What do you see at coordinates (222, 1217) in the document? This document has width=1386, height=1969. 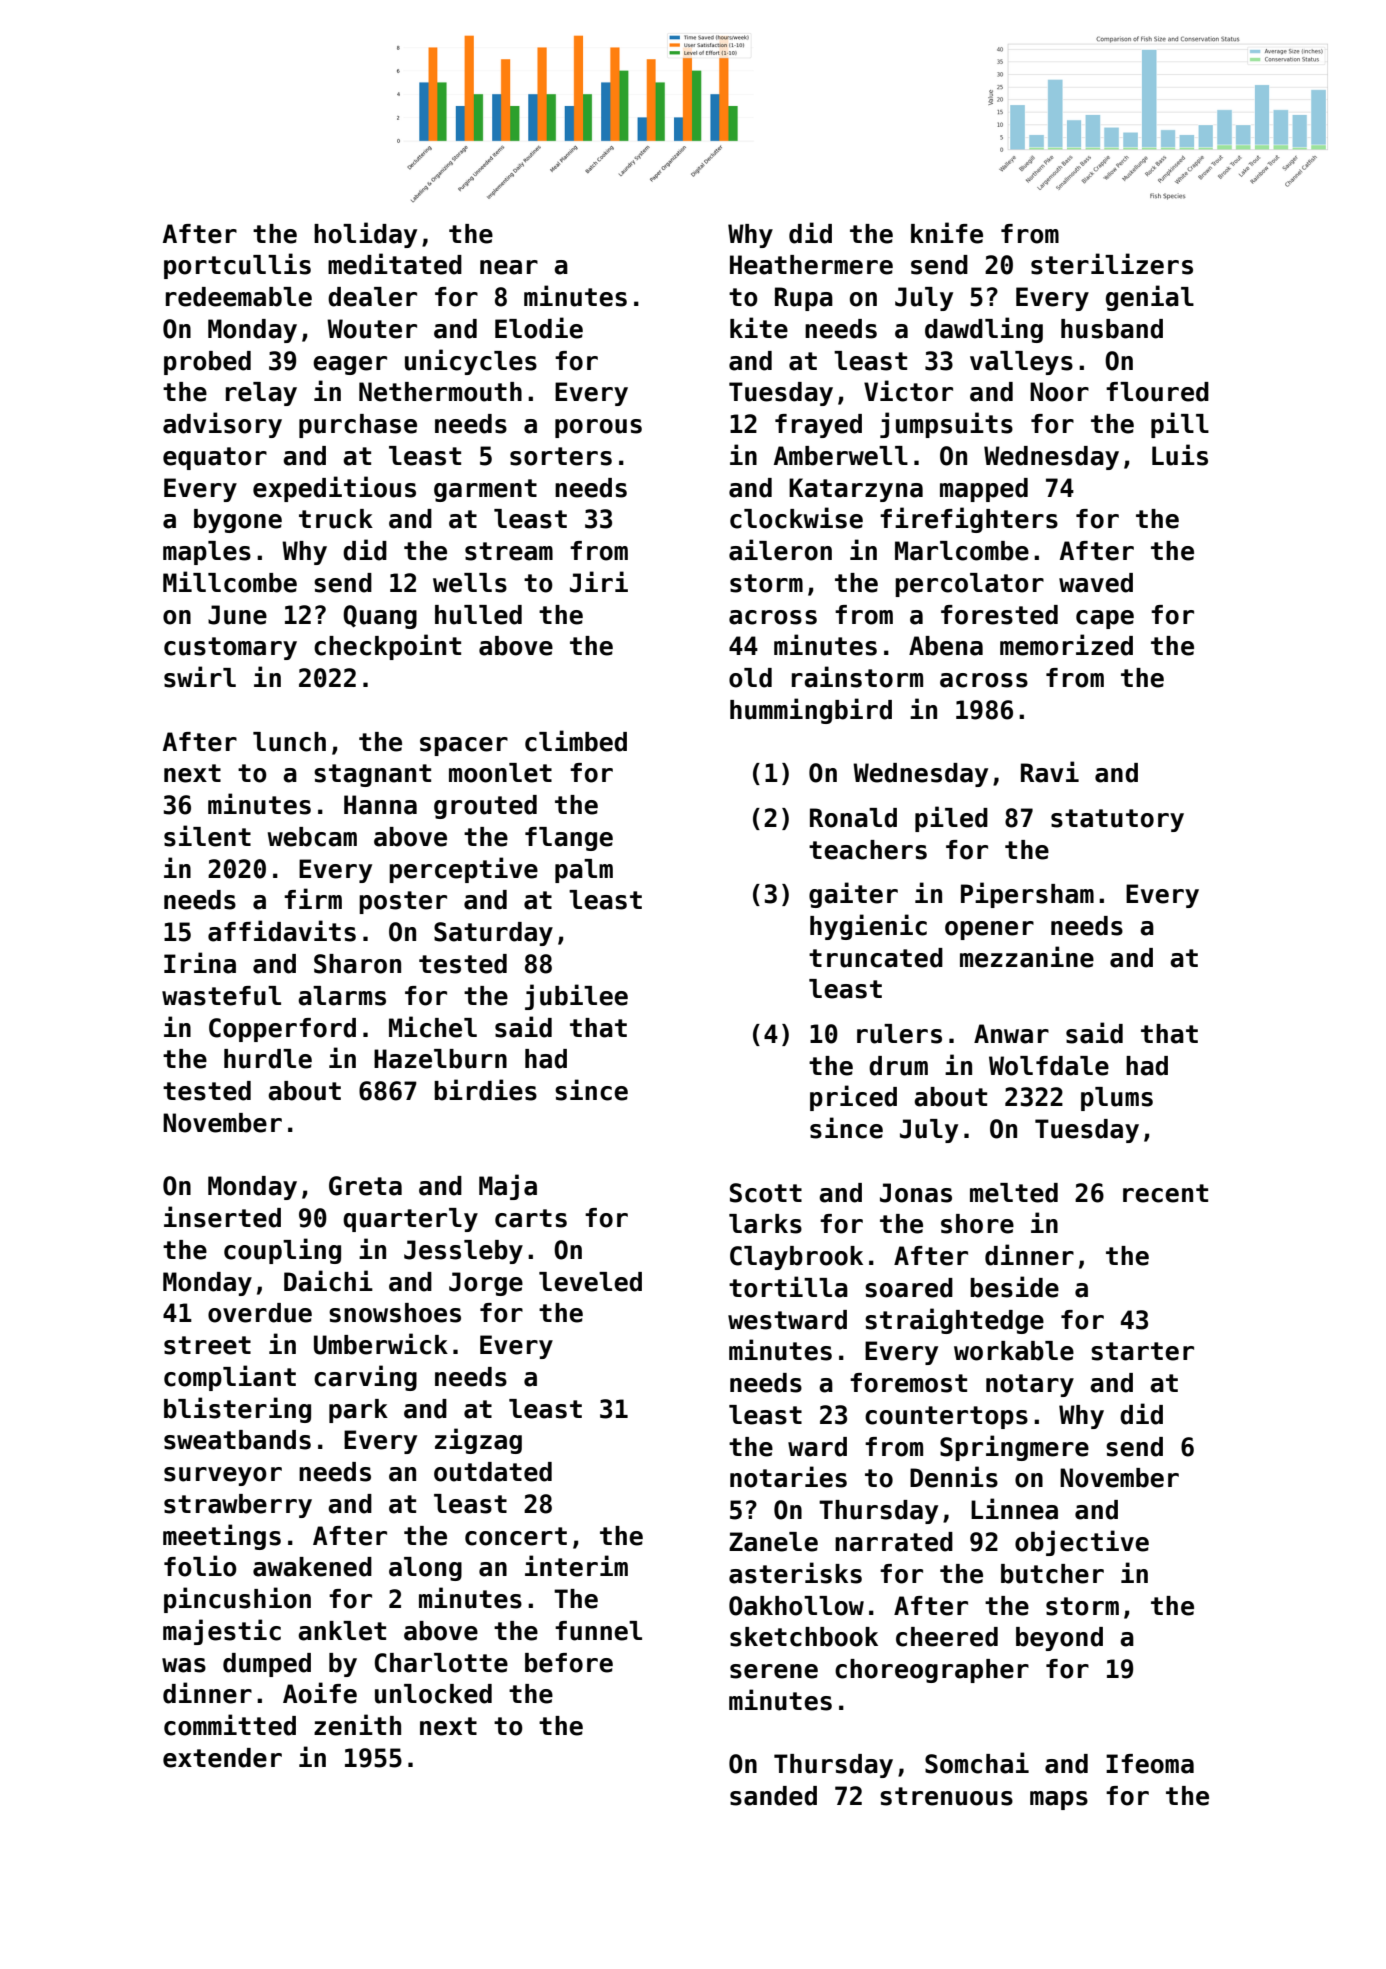 I see `inserted` at bounding box center [222, 1217].
